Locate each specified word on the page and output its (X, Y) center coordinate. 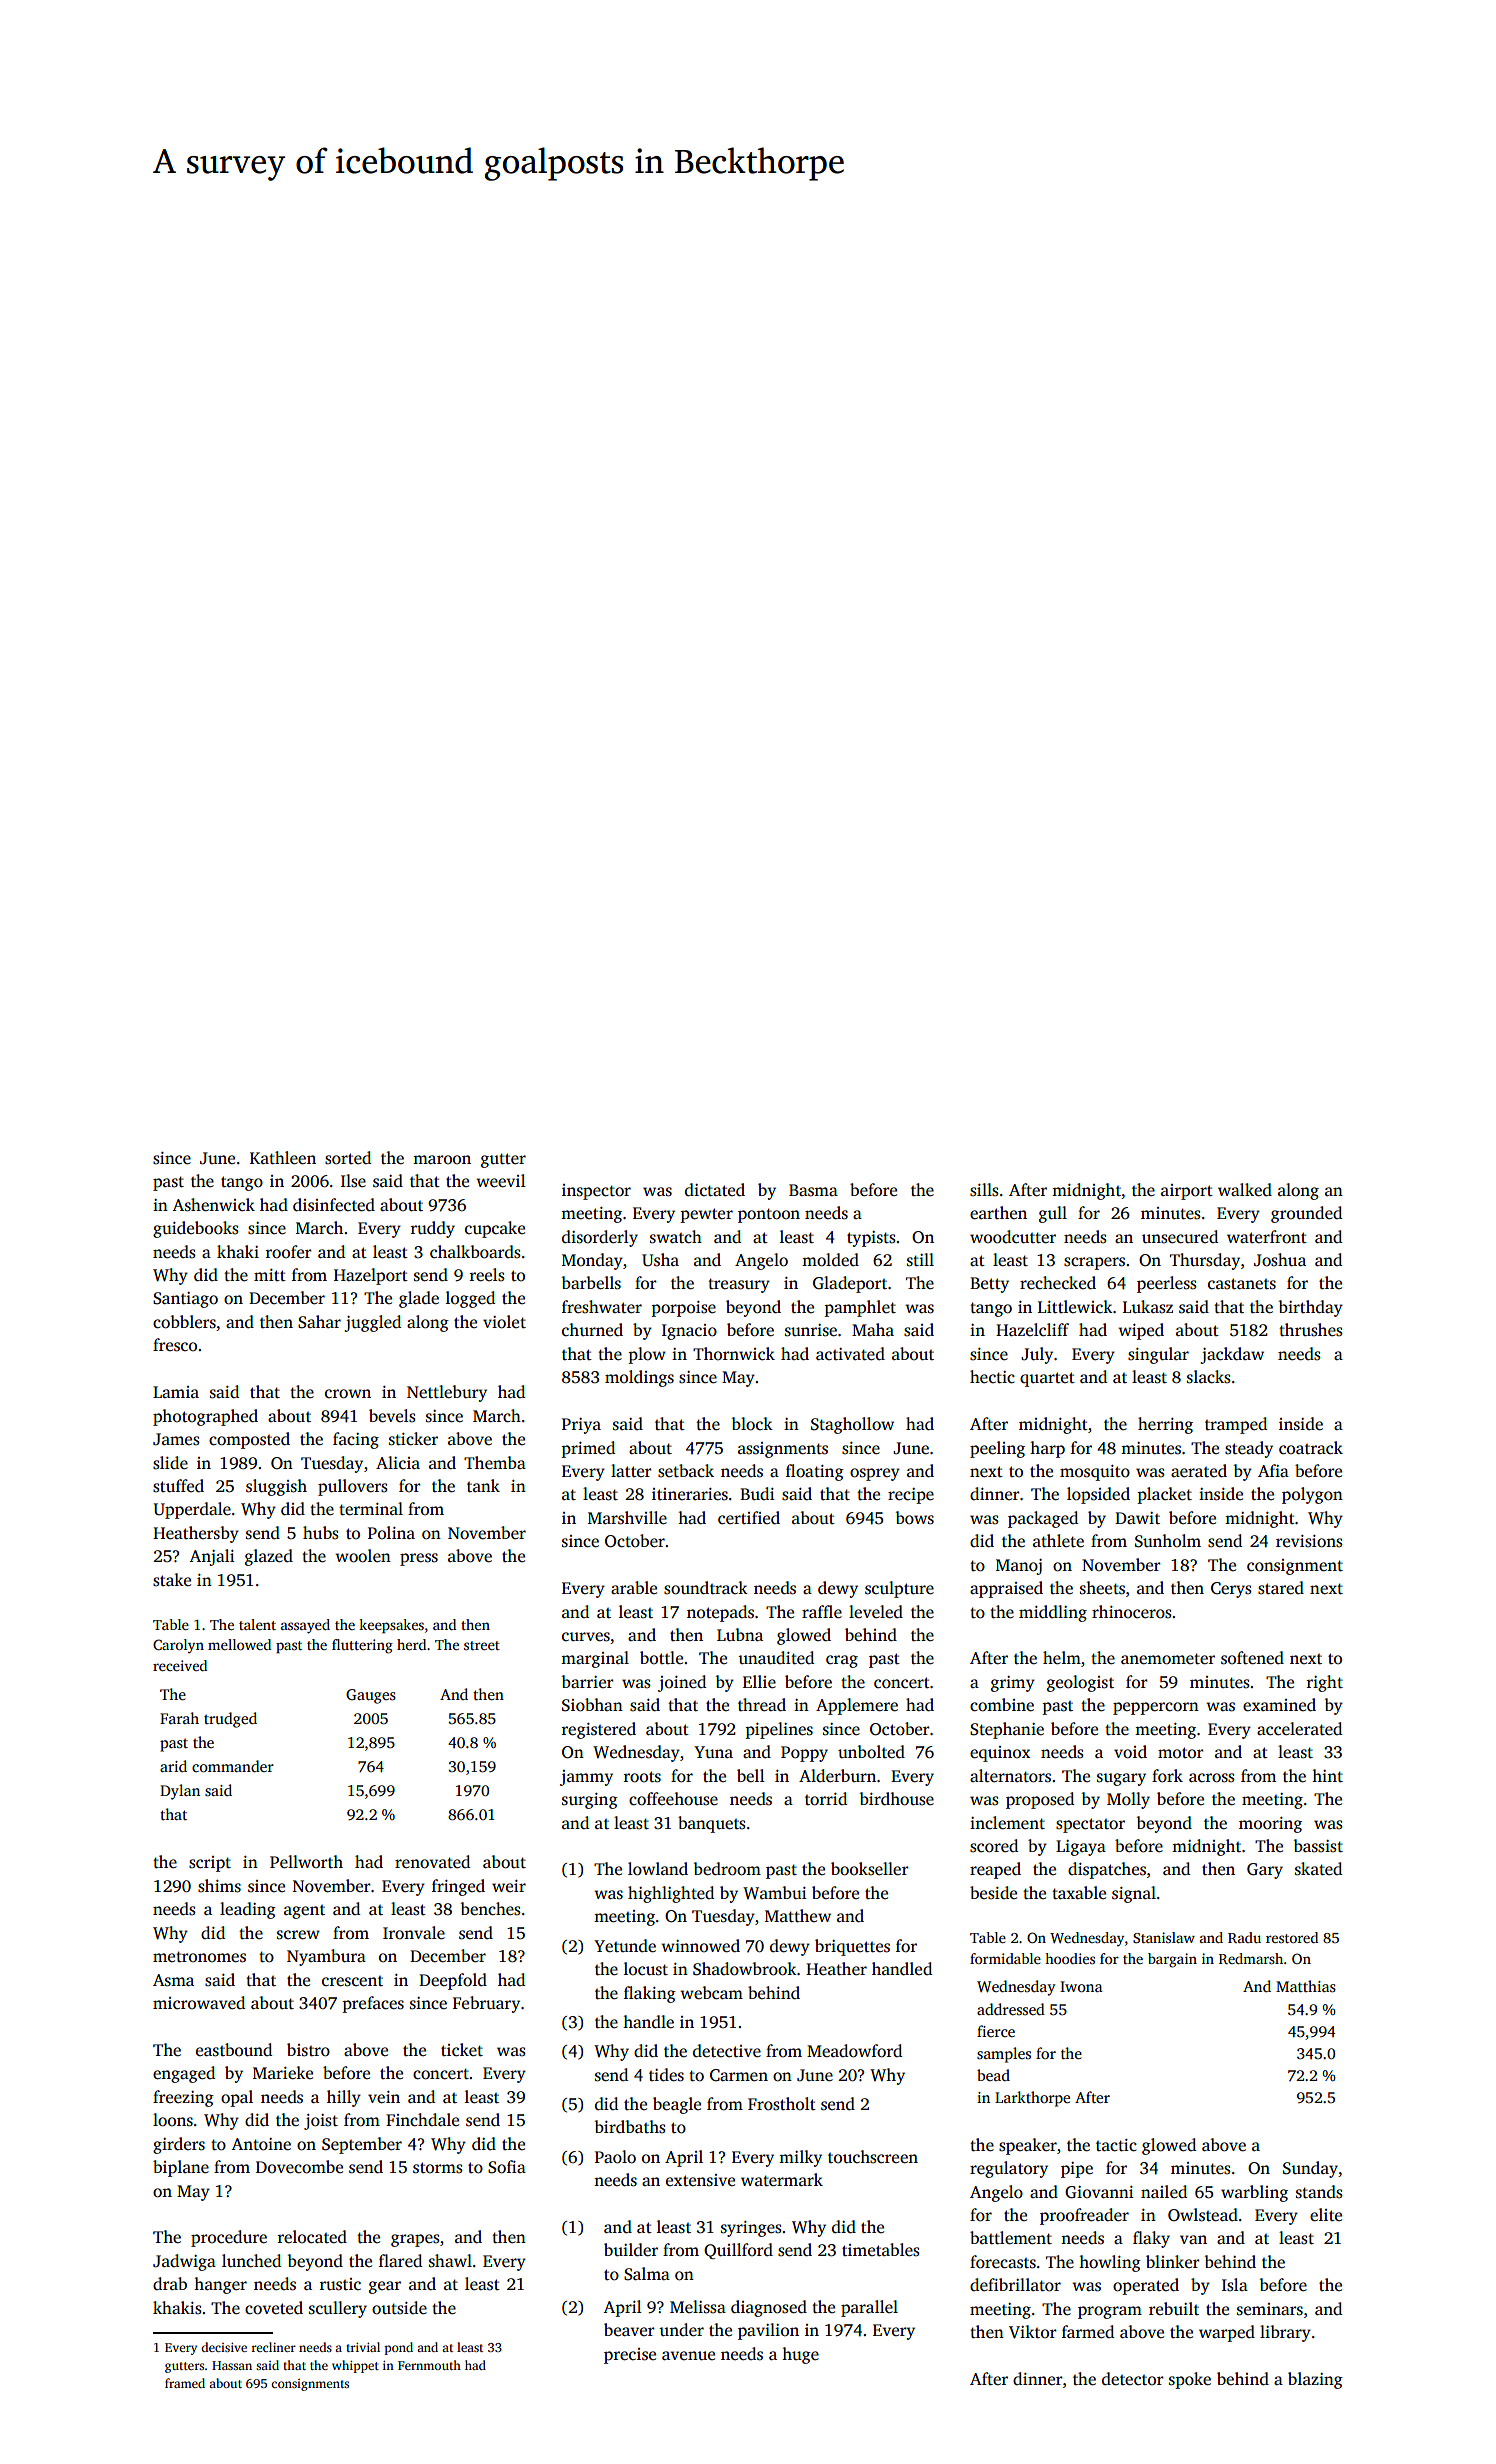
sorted (348, 1158)
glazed (269, 1557)
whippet (355, 2366)
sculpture (899, 1589)
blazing (1315, 2380)
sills (984, 1190)
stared (1281, 1588)
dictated (715, 1190)
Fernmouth (429, 2365)
